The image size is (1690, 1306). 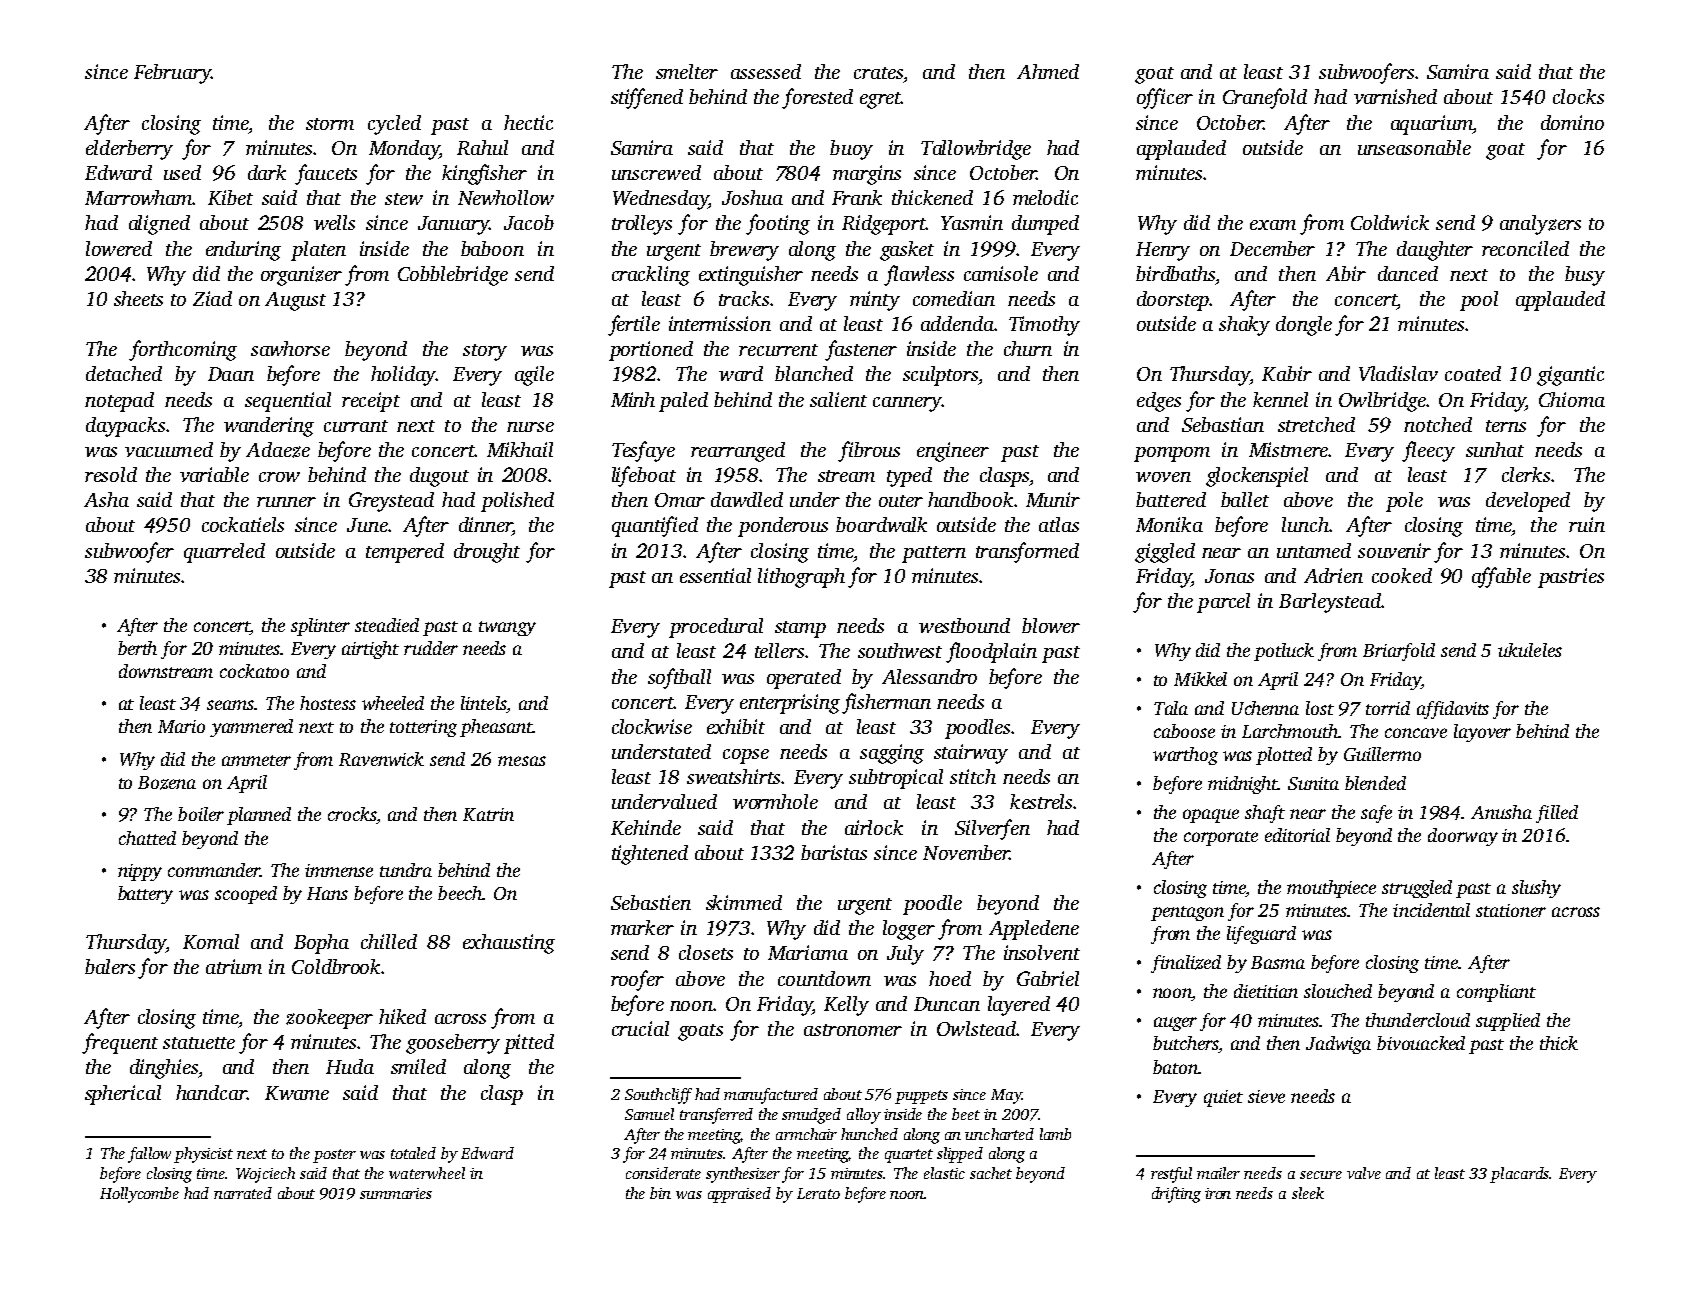 I want to click on Bopha, so click(x=321, y=944).
